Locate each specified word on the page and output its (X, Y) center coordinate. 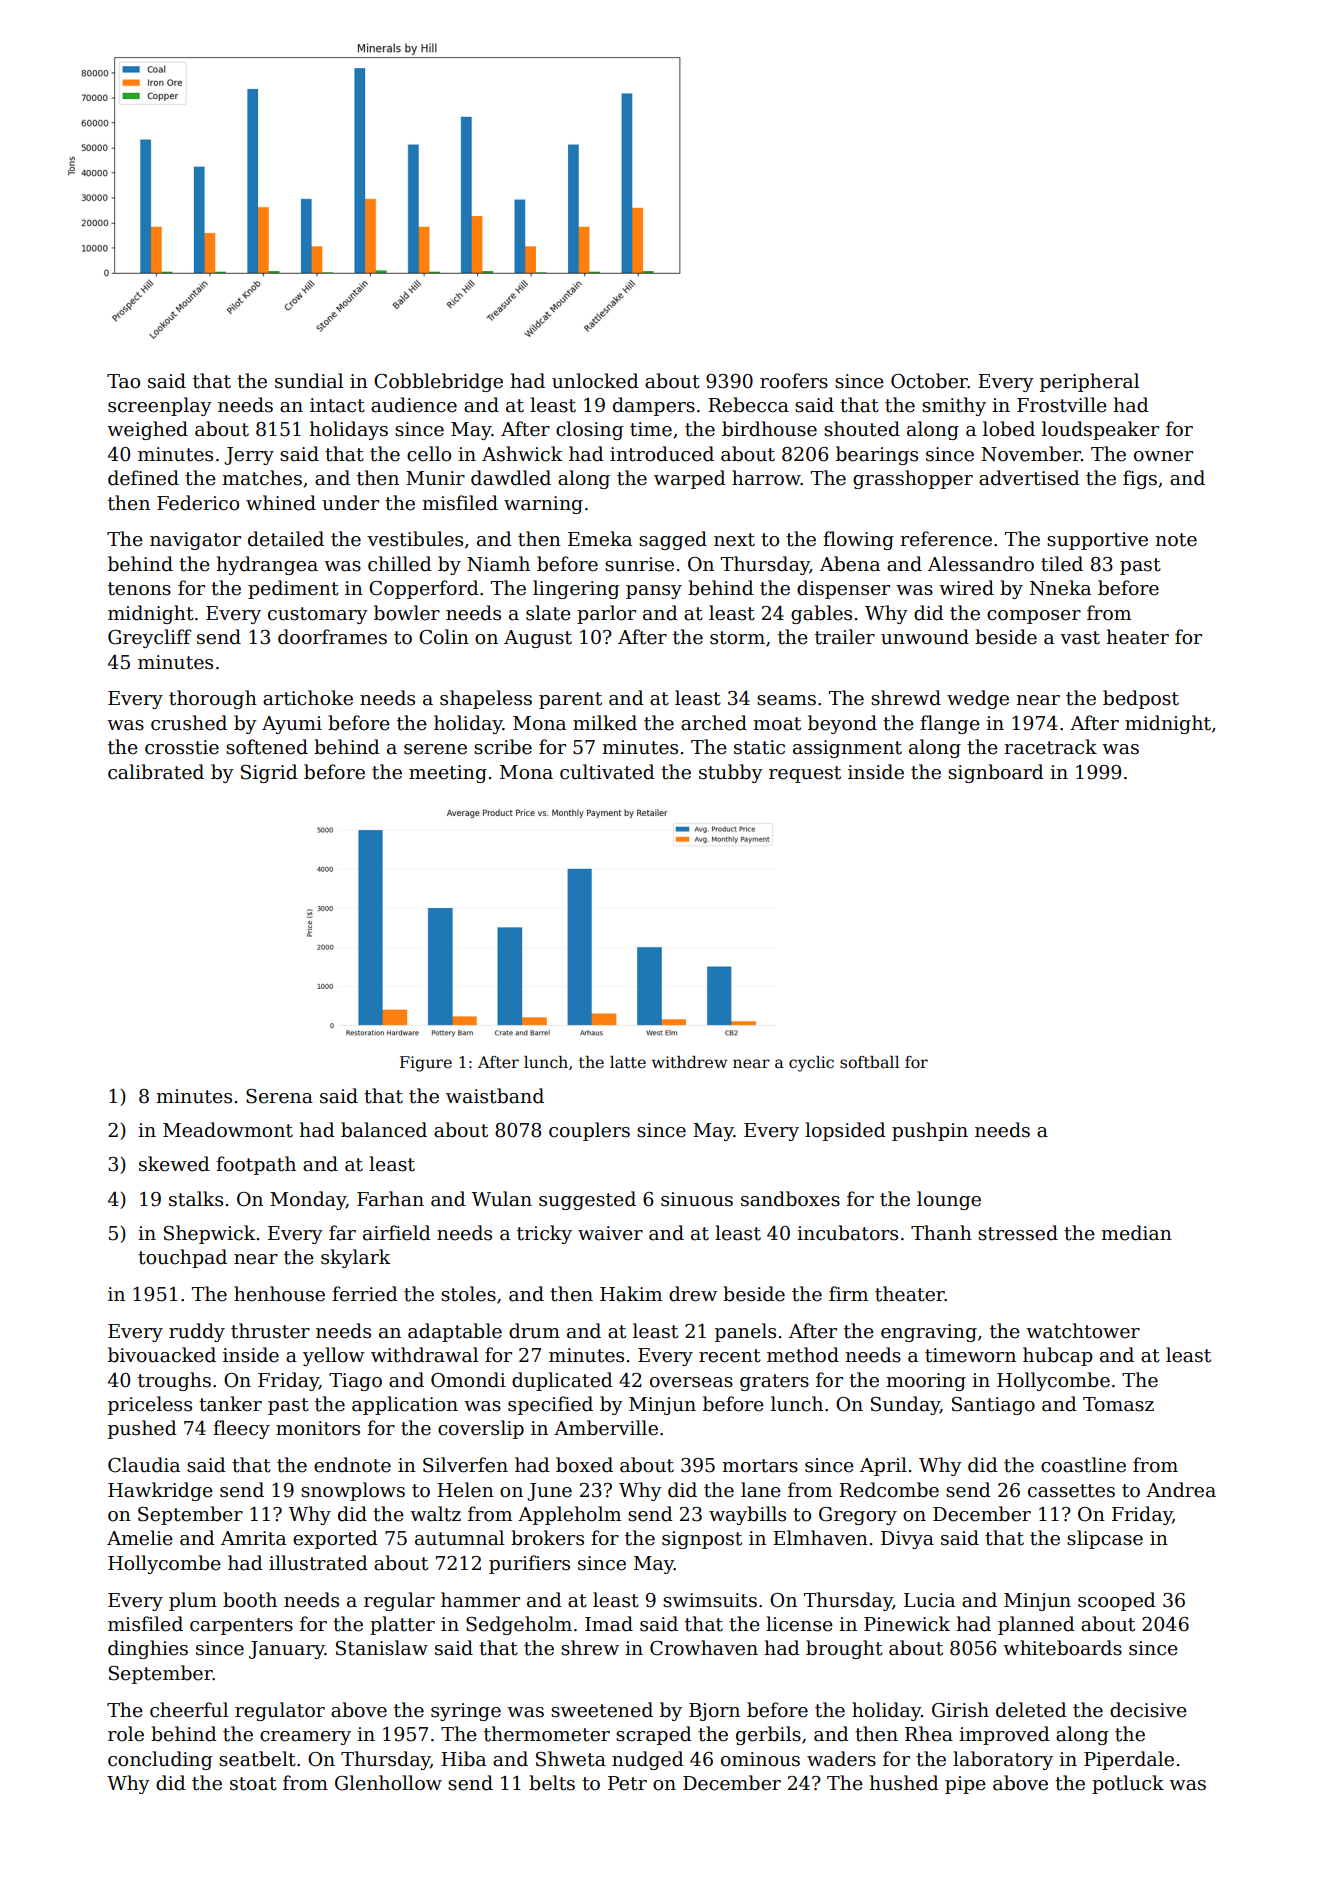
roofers (794, 381)
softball (870, 1062)
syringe (466, 1712)
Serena (279, 1096)
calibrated (156, 772)
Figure (426, 1064)
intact (337, 405)
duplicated (562, 1381)
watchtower (1083, 1331)
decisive (1148, 1710)
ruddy (197, 1332)
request (805, 774)
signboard (996, 773)
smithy (954, 406)
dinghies (148, 1649)
